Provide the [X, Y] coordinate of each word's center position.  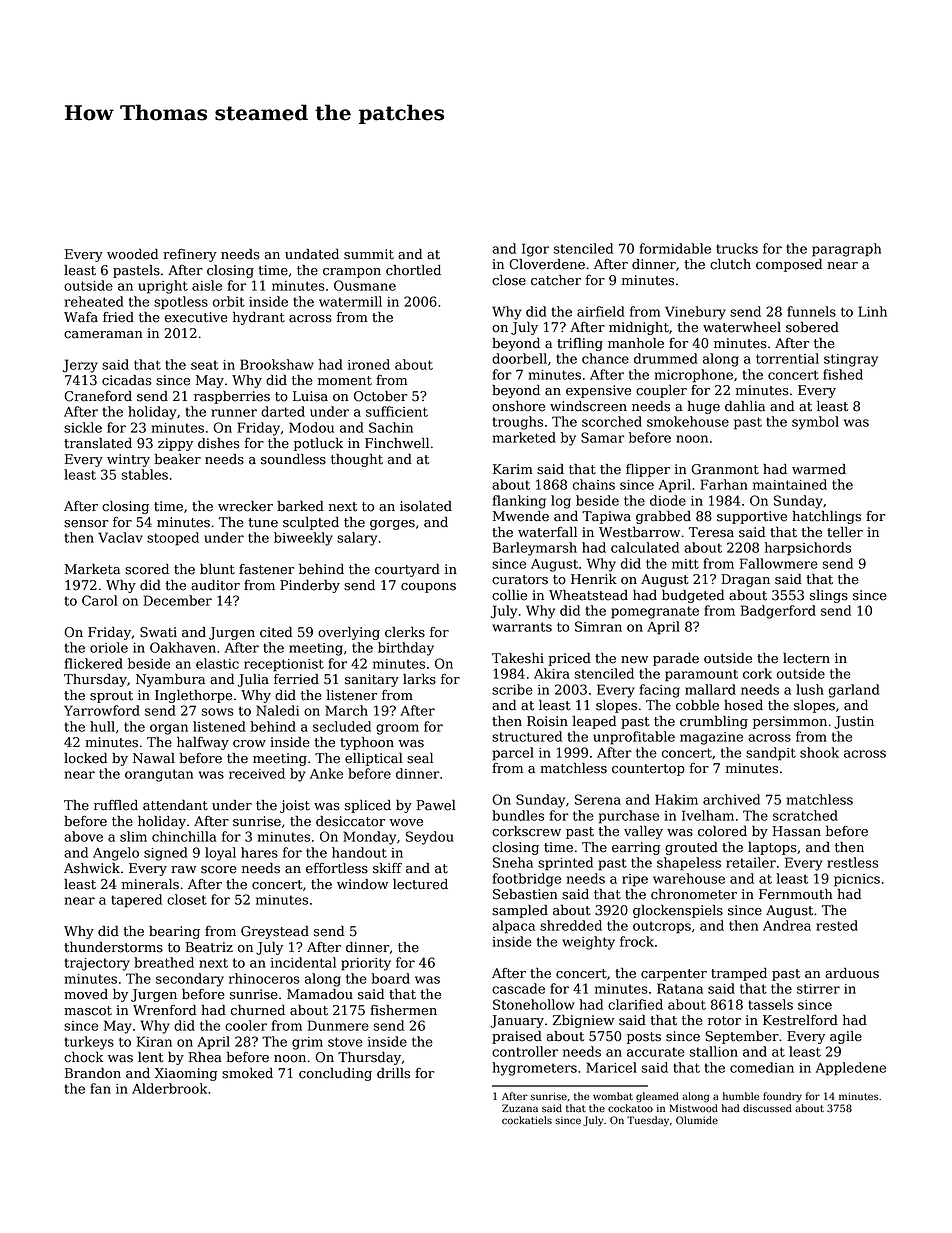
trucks [737, 248]
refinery [190, 255]
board [390, 978]
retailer [751, 862]
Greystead [275, 932]
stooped [173, 539]
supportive [752, 517]
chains [594, 484]
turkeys [89, 1043]
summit [369, 254]
